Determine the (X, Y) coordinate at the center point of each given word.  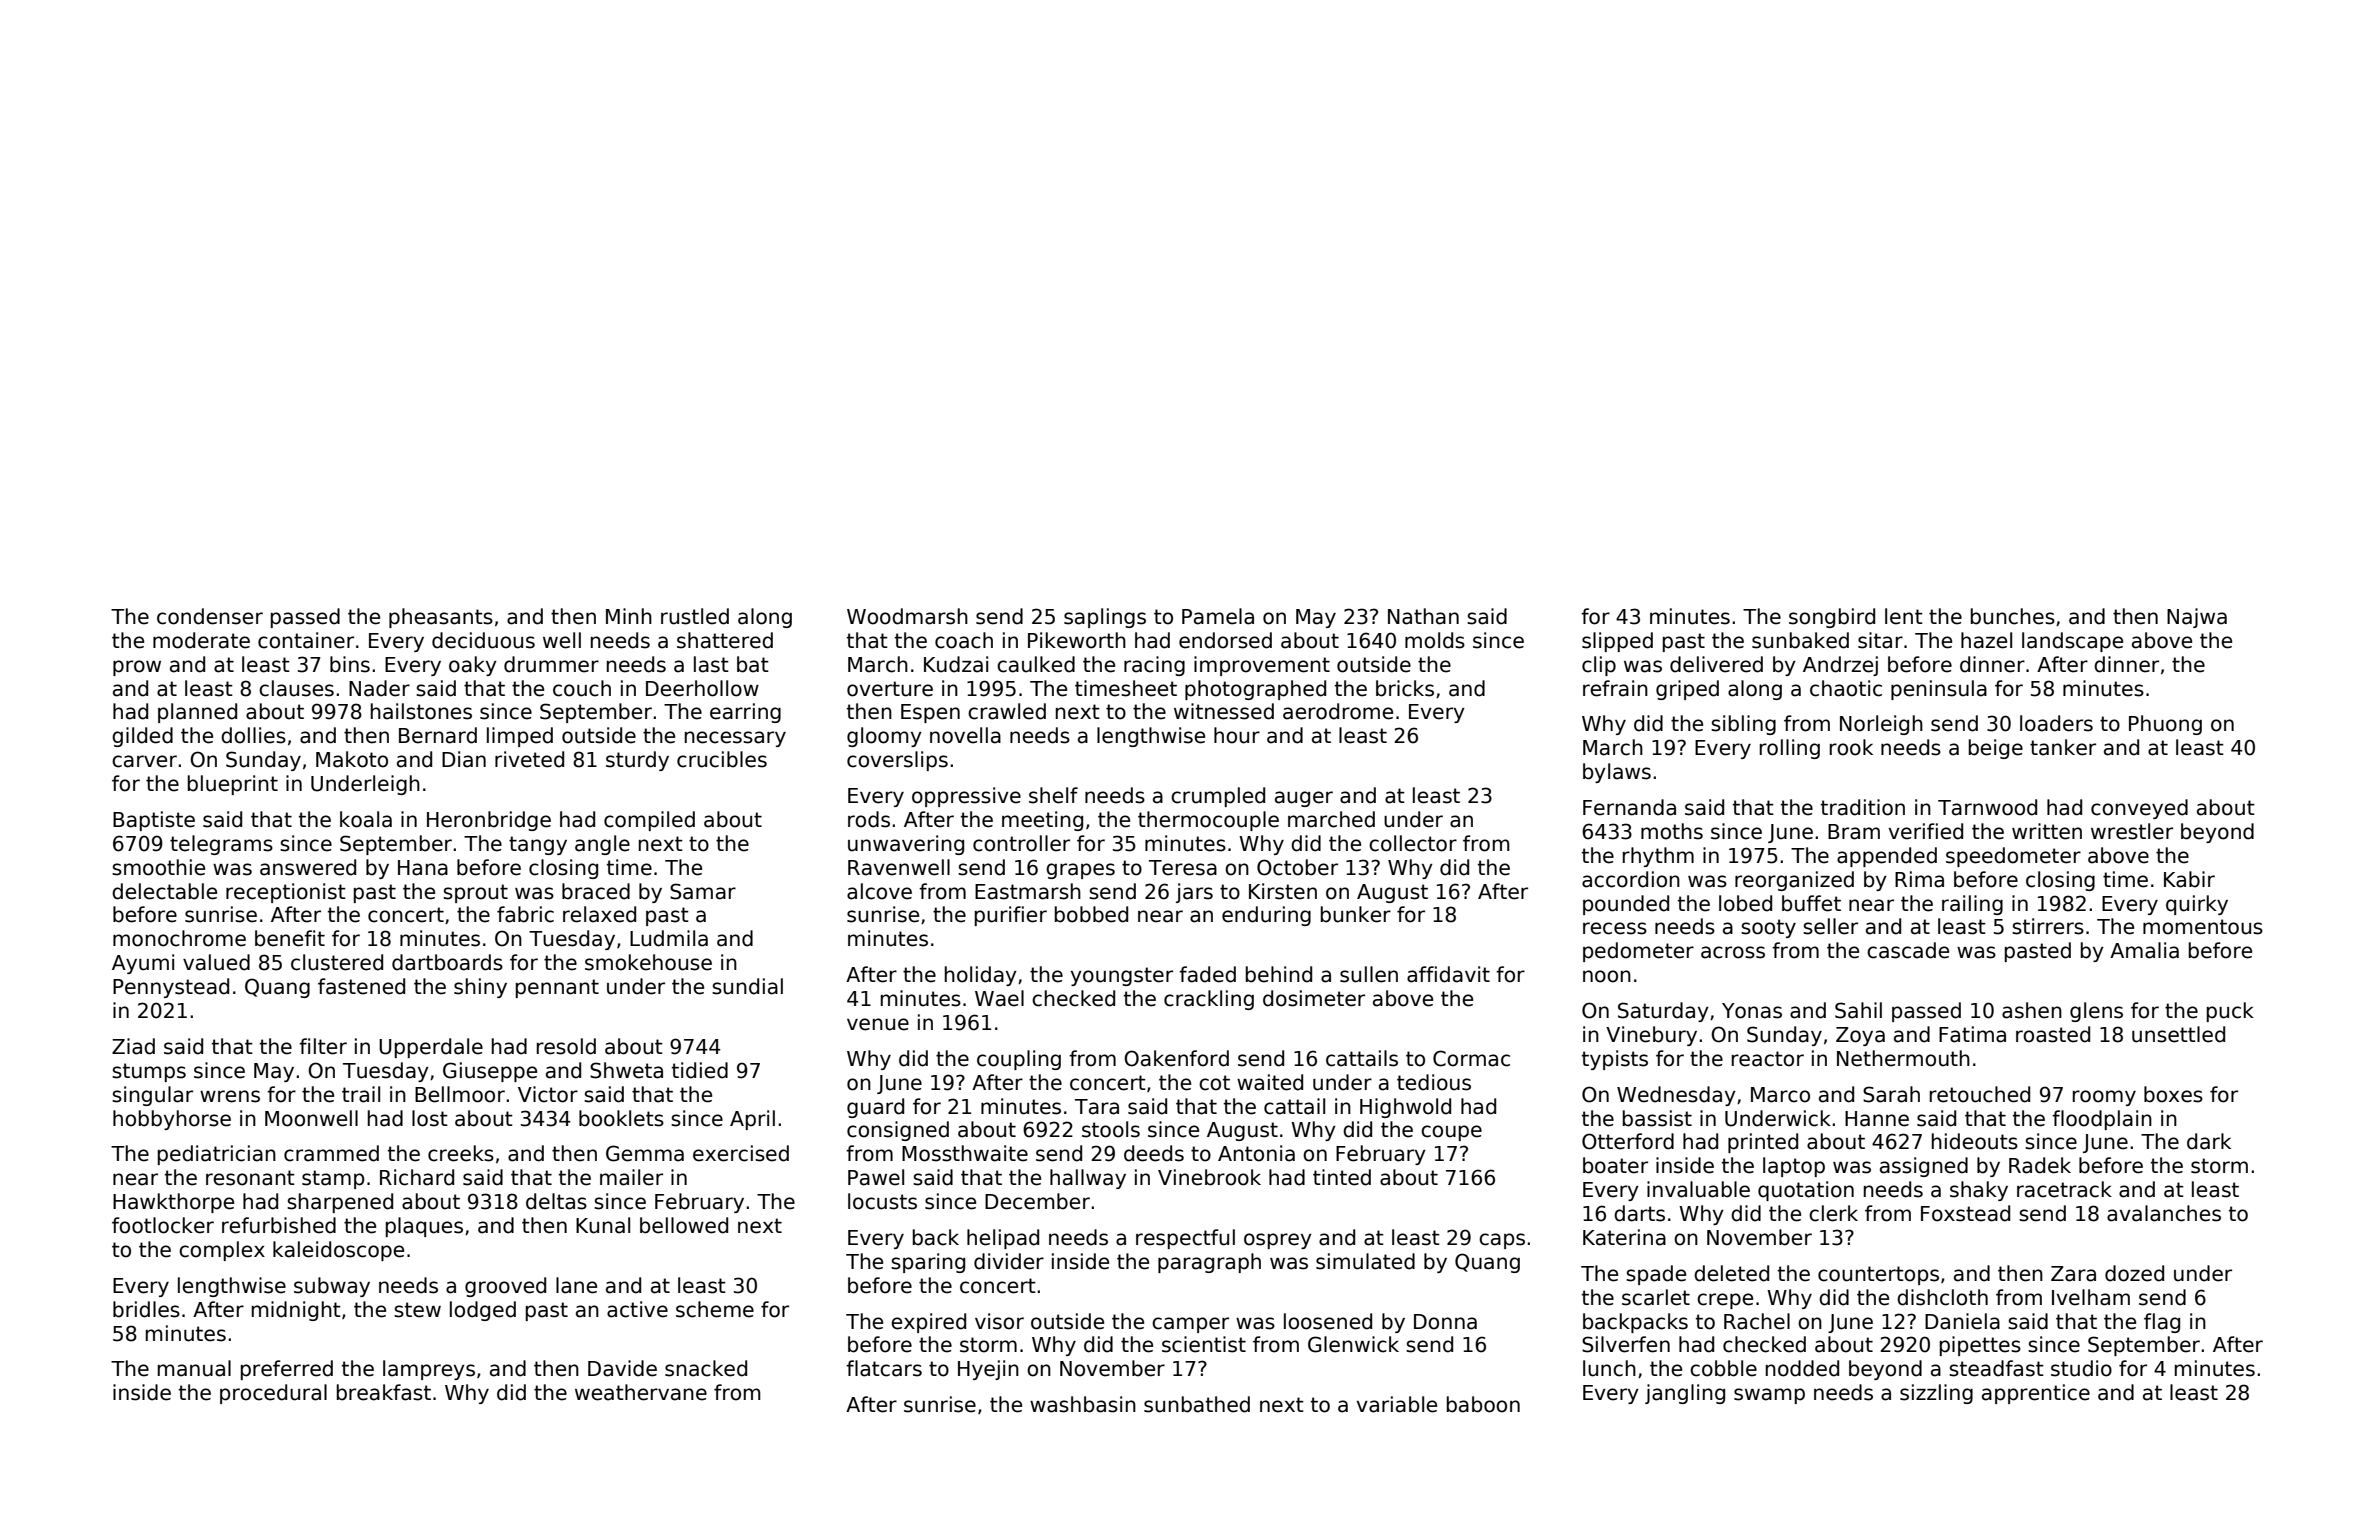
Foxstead (1965, 1213)
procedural (273, 1394)
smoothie (158, 867)
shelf (1053, 795)
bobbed (1091, 914)
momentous (2203, 927)
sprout (475, 893)
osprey (1278, 1241)
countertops (1878, 1275)
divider (1009, 1261)
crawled (1007, 711)
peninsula (1939, 690)
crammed (331, 1153)
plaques (424, 1227)
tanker (2063, 747)
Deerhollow (702, 688)
